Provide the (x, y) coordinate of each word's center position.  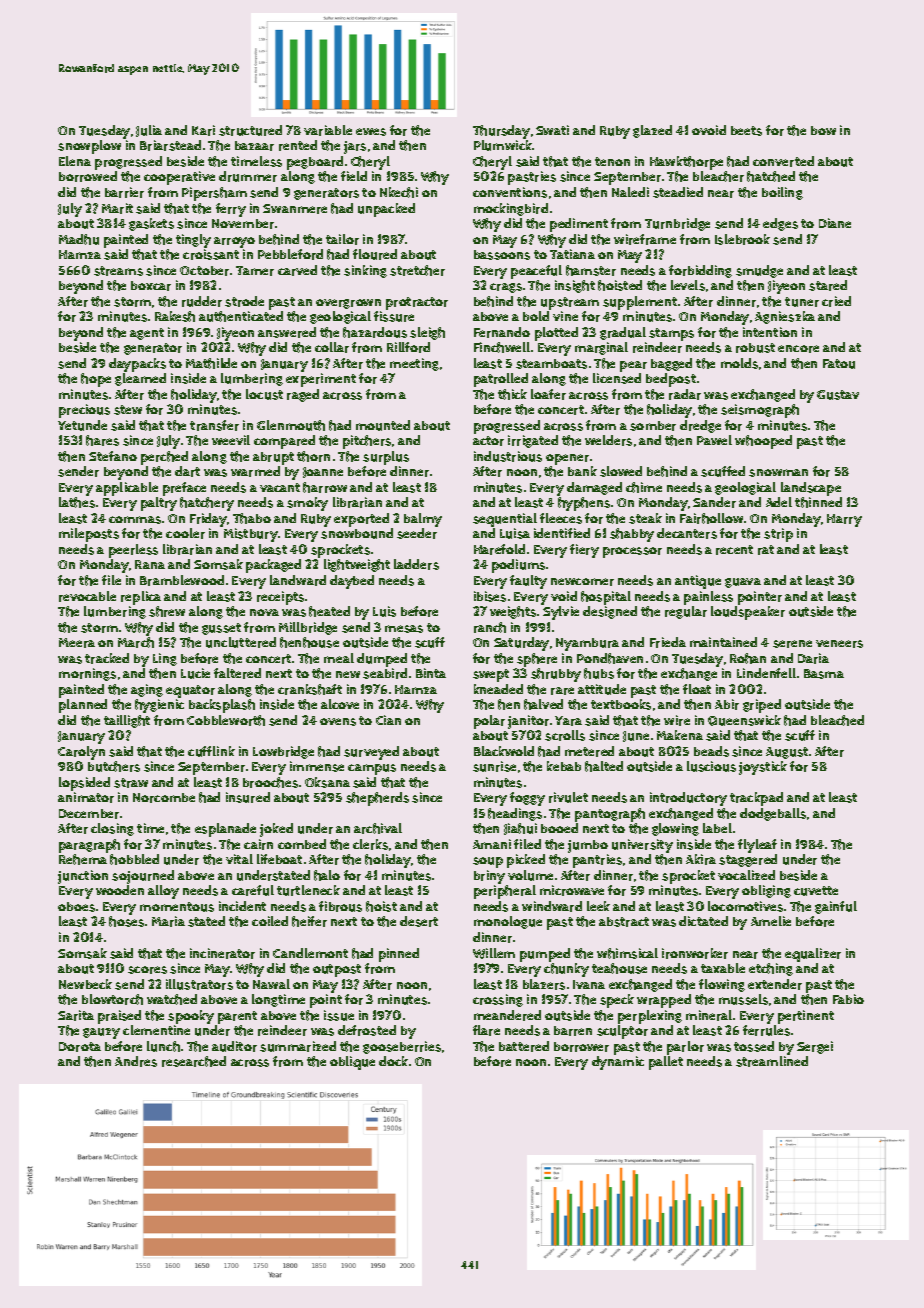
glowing (675, 829)
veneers (839, 644)
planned (83, 706)
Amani (492, 844)
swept (491, 675)
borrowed (88, 176)
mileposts (89, 535)
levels (688, 285)
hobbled (134, 859)
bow (823, 130)
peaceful (536, 272)
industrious (508, 456)
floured (375, 254)
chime (644, 487)
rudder (202, 301)
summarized (298, 1046)
